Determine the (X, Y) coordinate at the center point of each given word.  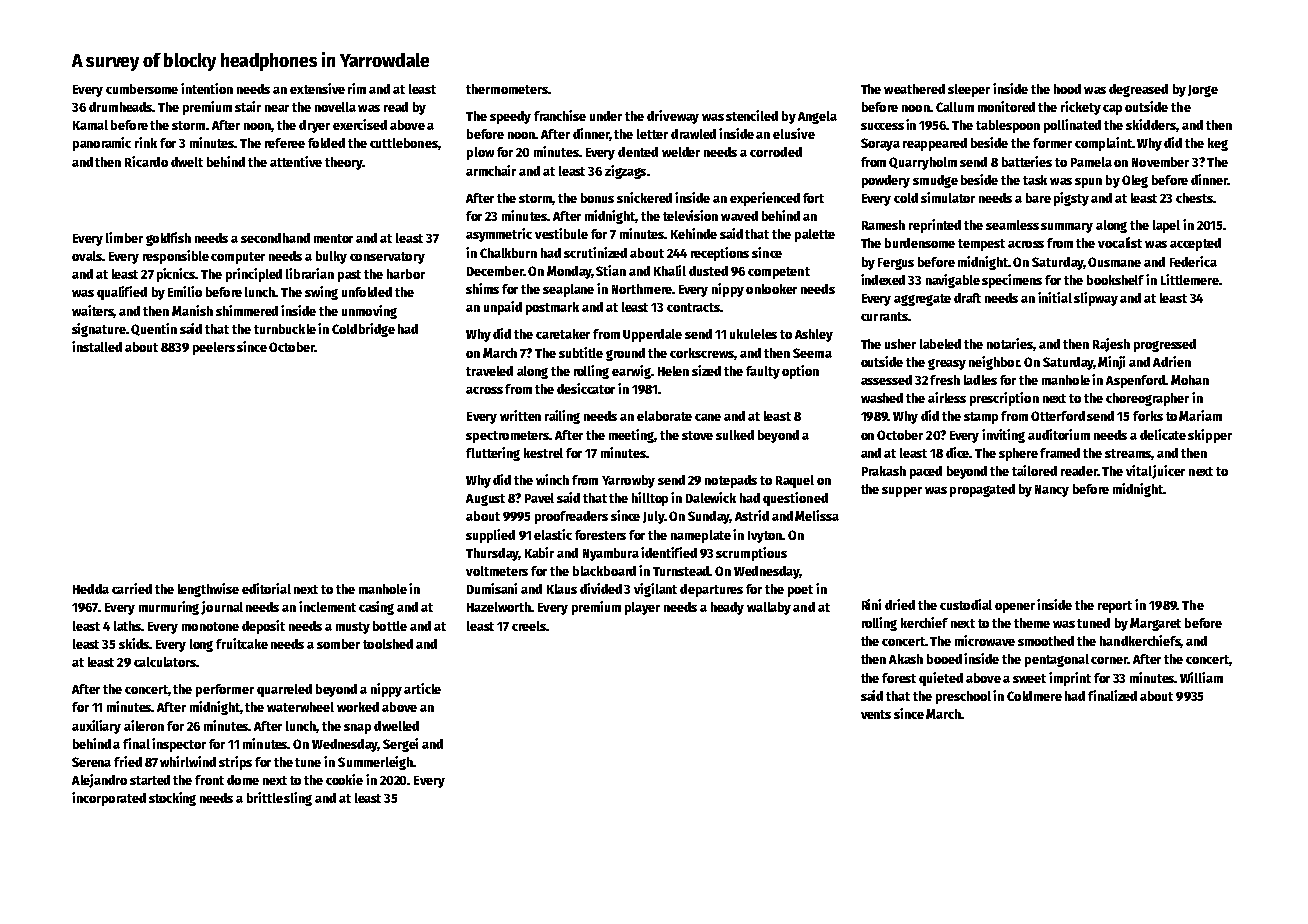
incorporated (109, 799)
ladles (980, 380)
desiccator (586, 388)
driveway (673, 117)
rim (357, 88)
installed (97, 346)
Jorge (1203, 91)
